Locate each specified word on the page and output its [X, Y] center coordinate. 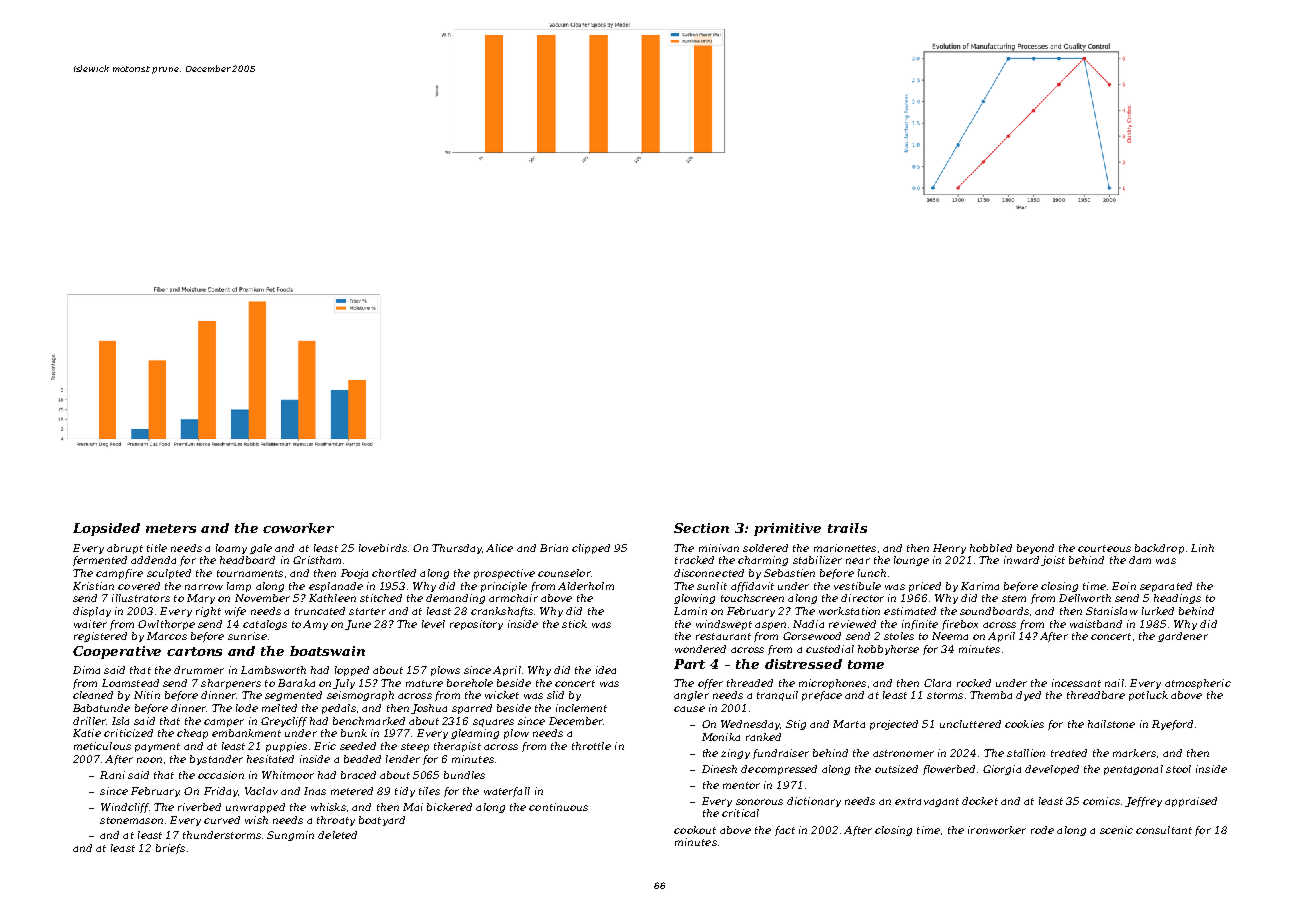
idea [606, 670]
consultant [1164, 830]
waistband [1096, 624]
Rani [112, 775]
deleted [337, 835]
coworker [298, 528]
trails [847, 528]
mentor [741, 785]
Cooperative [117, 652]
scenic [1116, 830]
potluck [1148, 696]
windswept [724, 625]
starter [367, 611]
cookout [695, 830]
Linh [1202, 548]
